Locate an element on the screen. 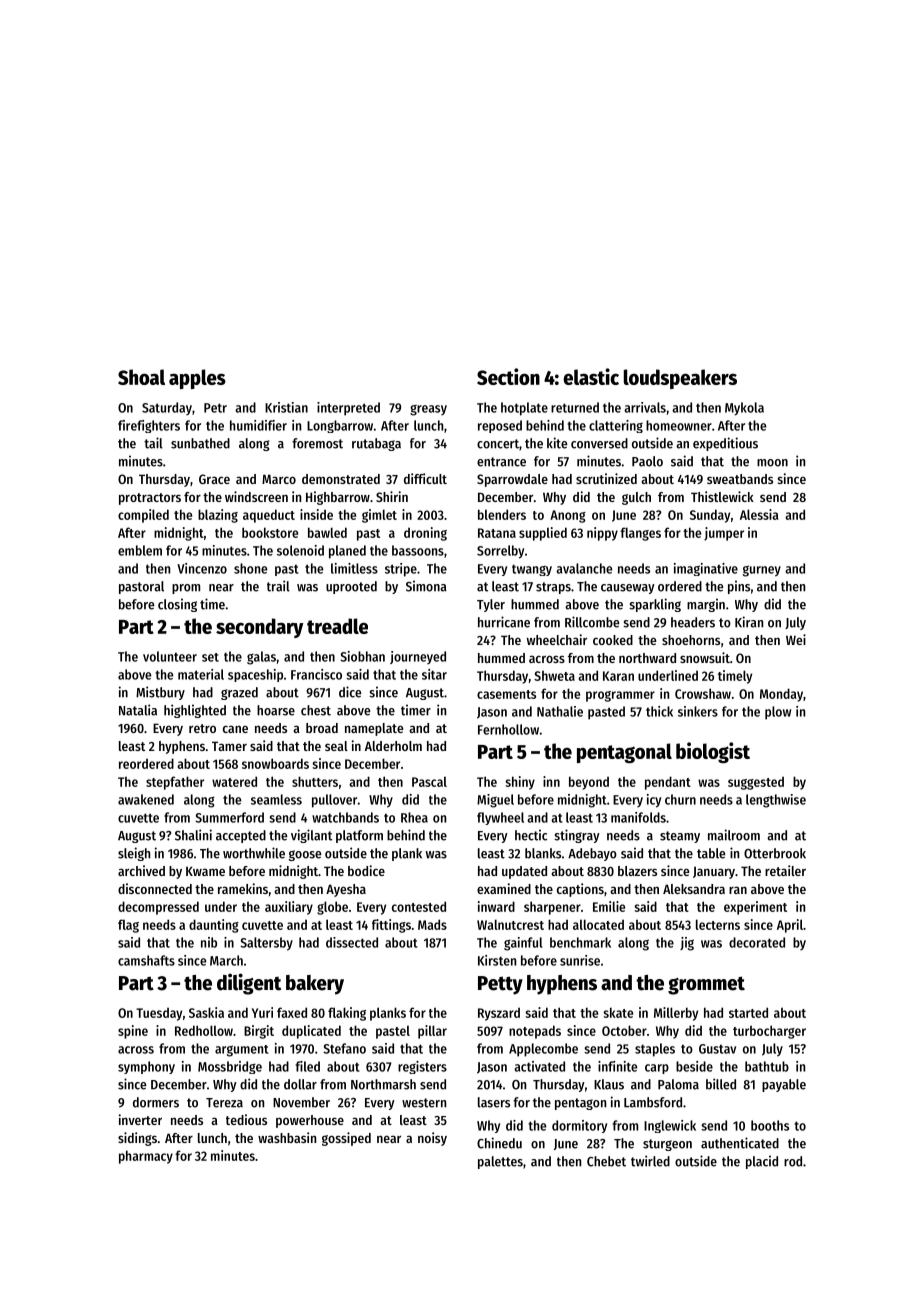  Grace is located at coordinates (214, 479).
